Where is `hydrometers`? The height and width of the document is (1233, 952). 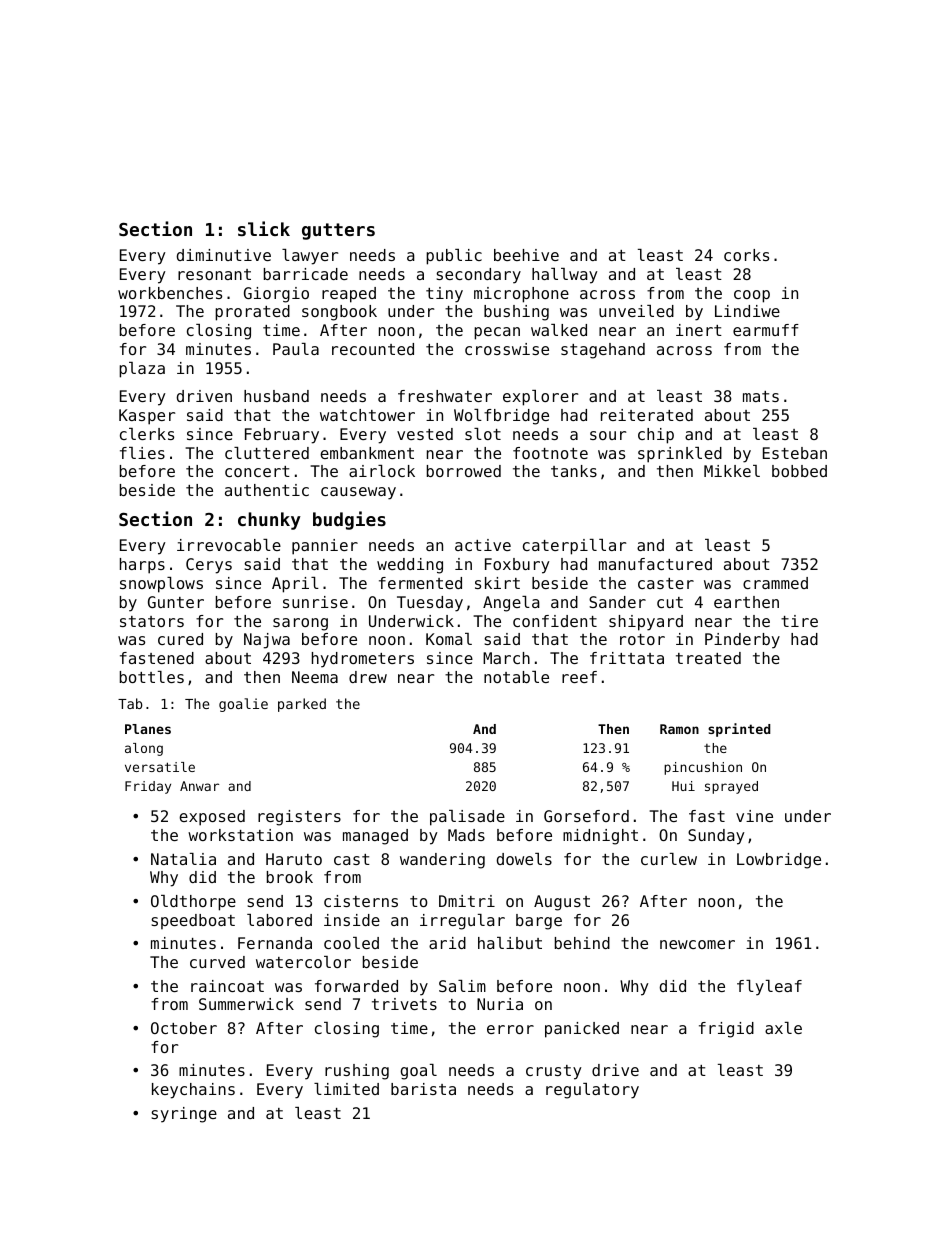
hydrometers is located at coordinates (363, 660).
